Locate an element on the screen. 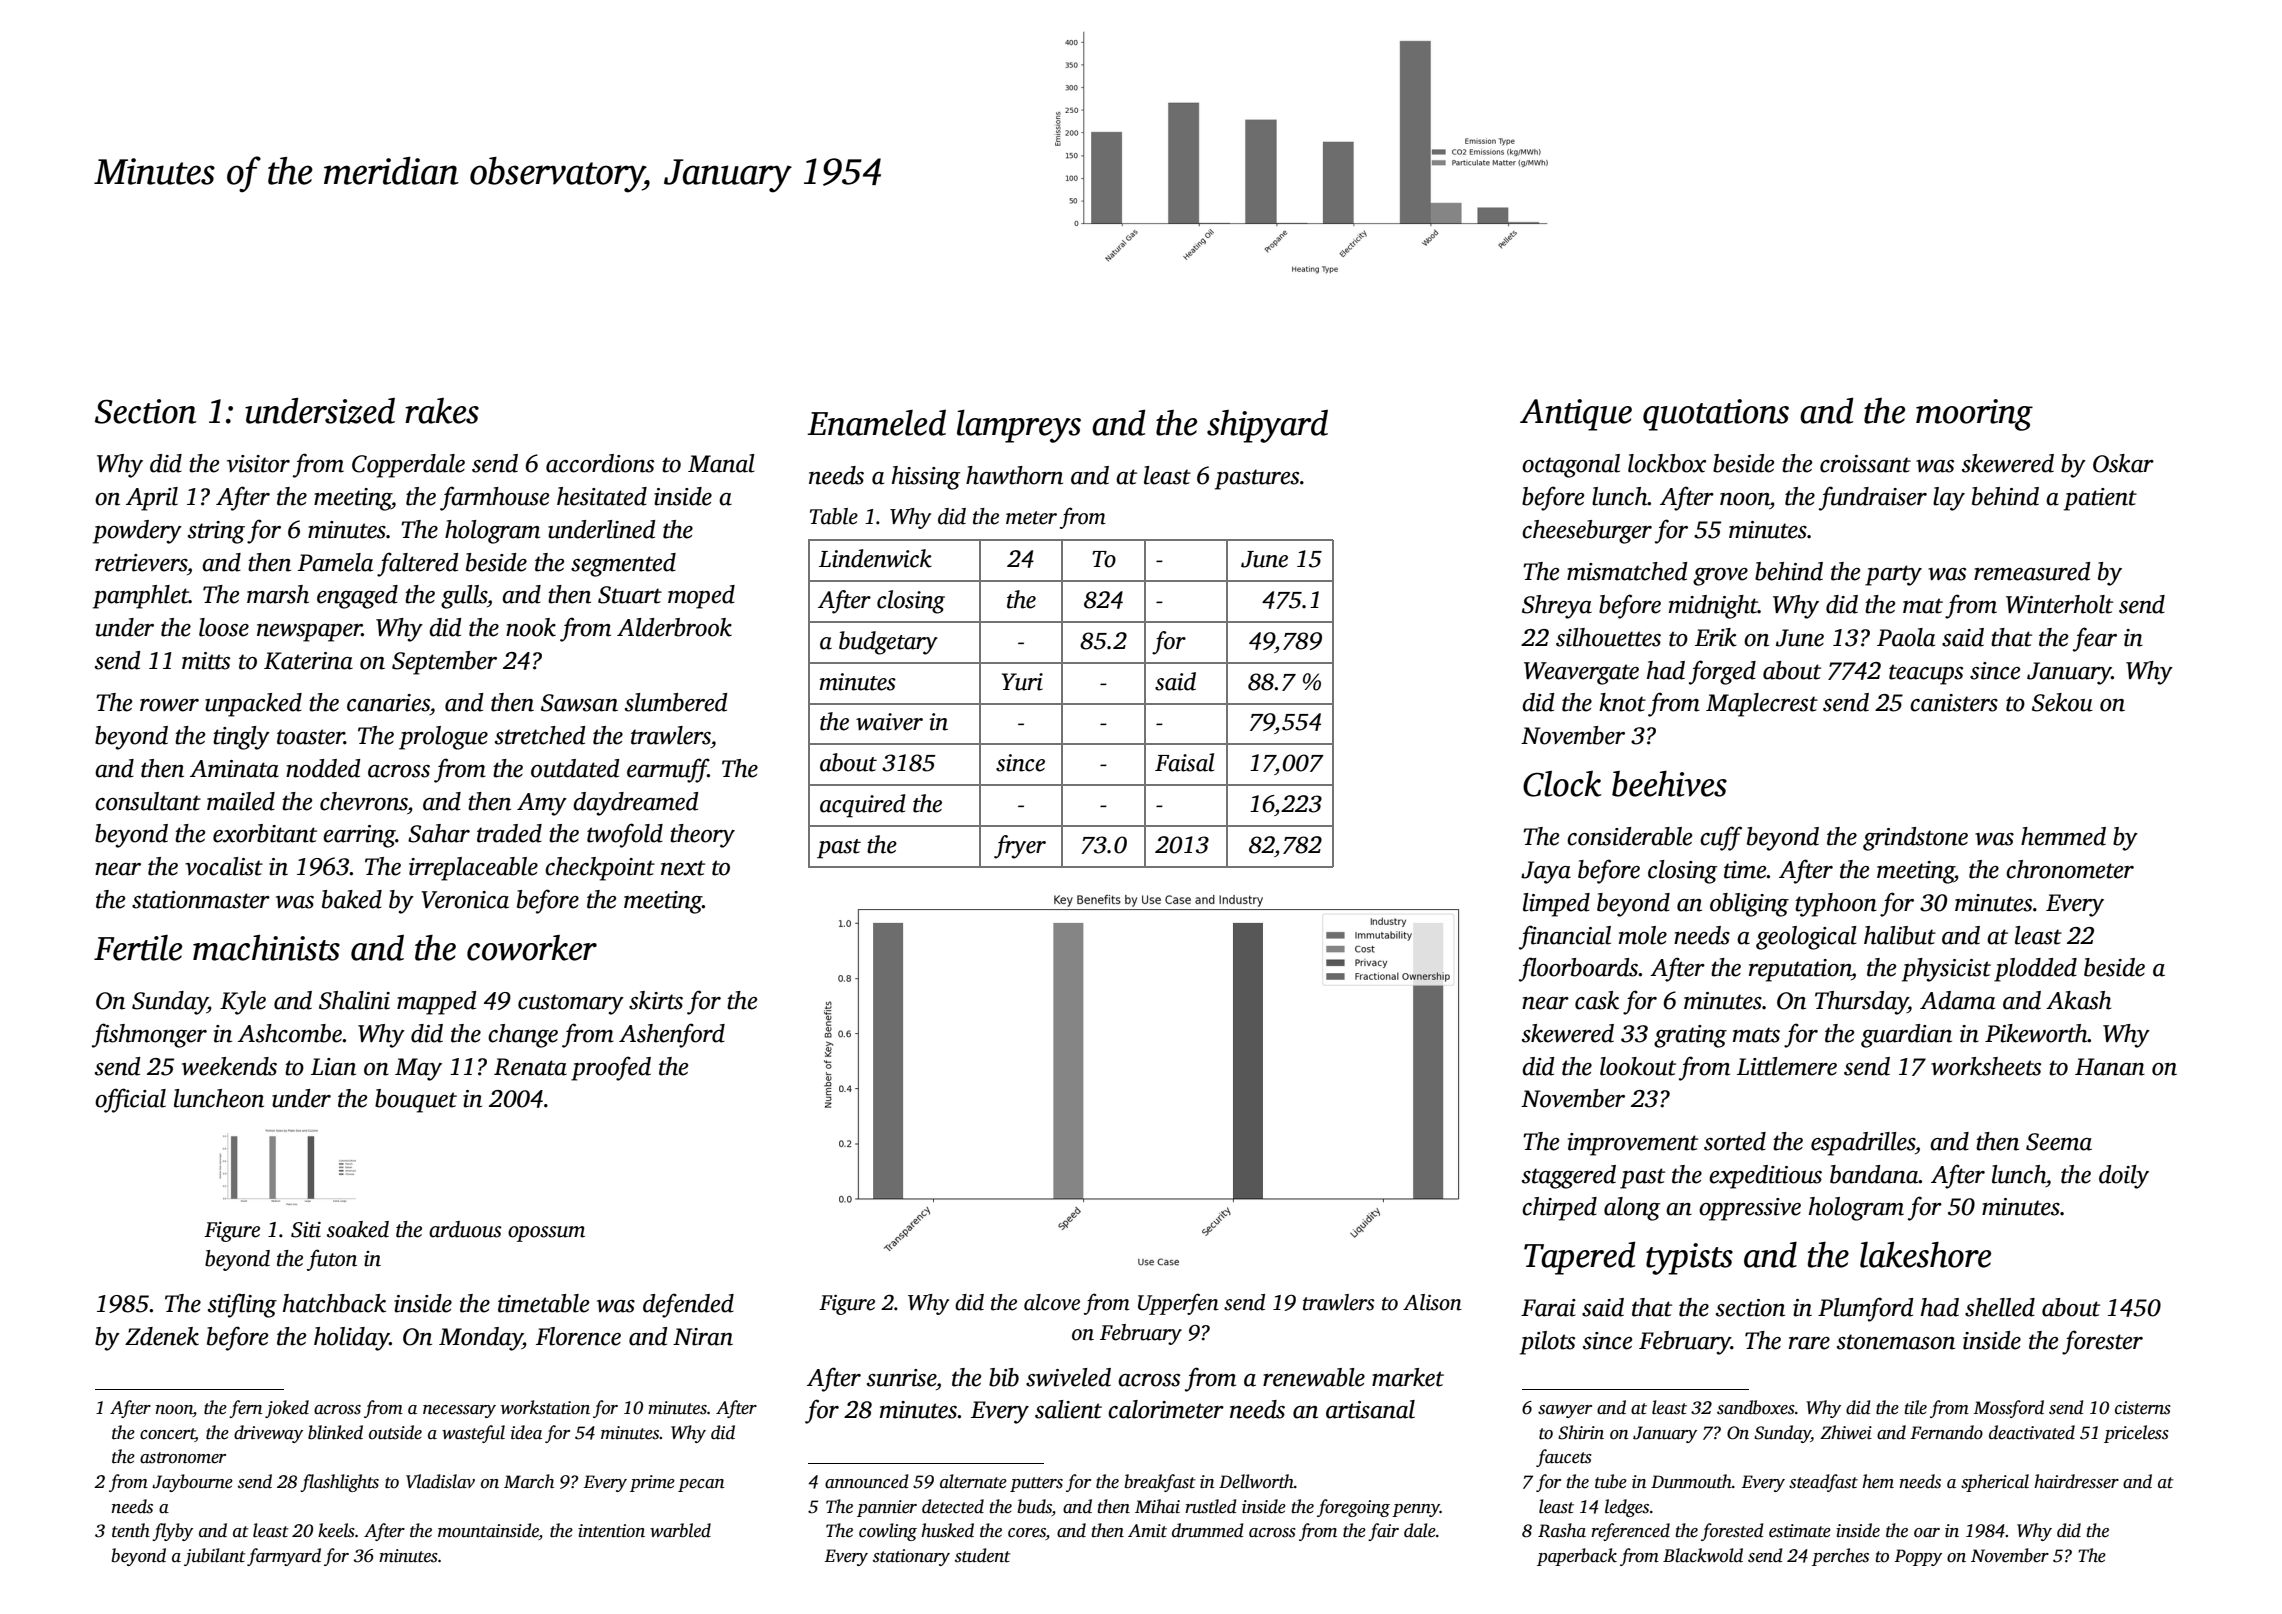  visitor is located at coordinates (258, 464).
